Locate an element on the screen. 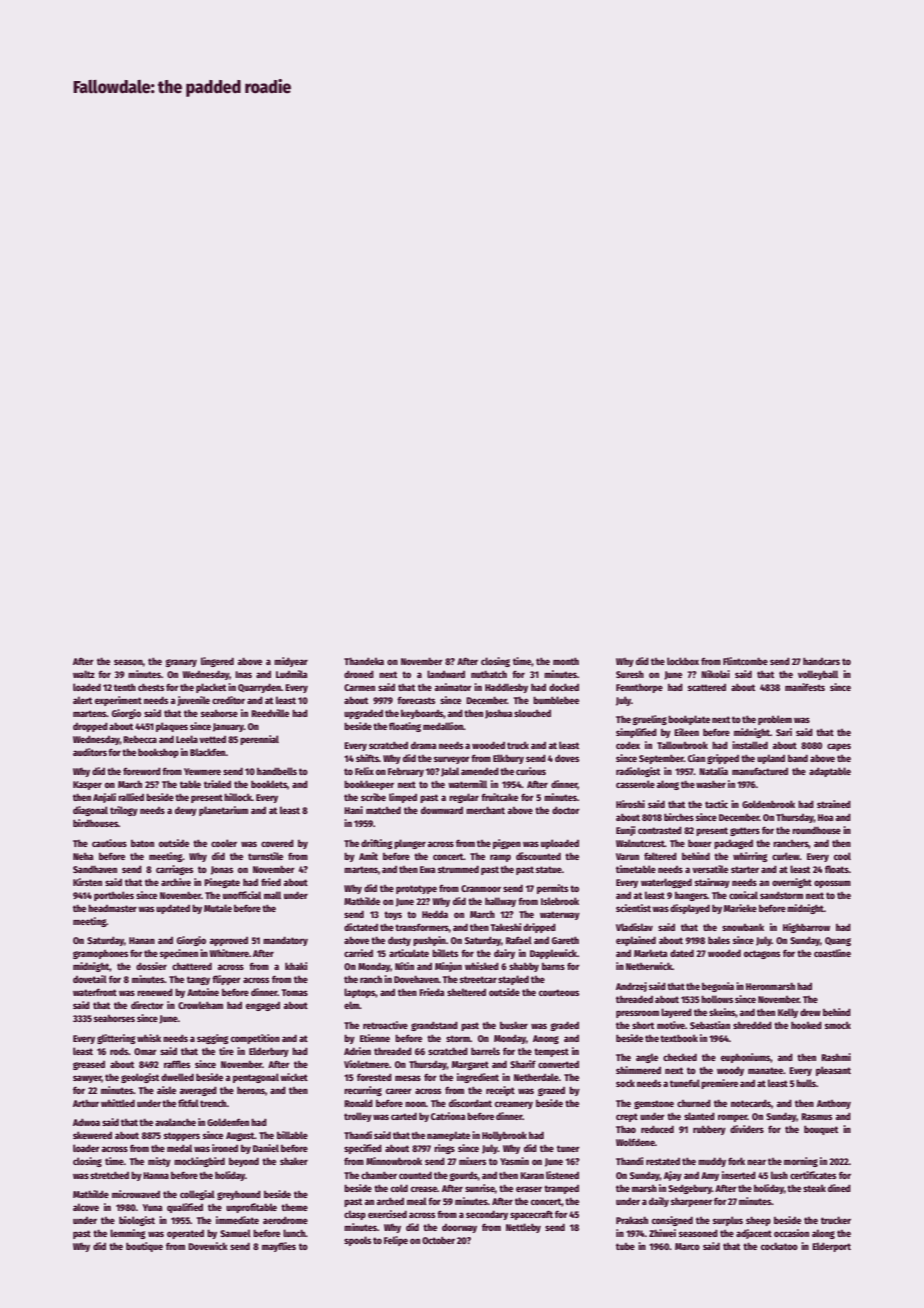  conical is located at coordinates (743, 895).
